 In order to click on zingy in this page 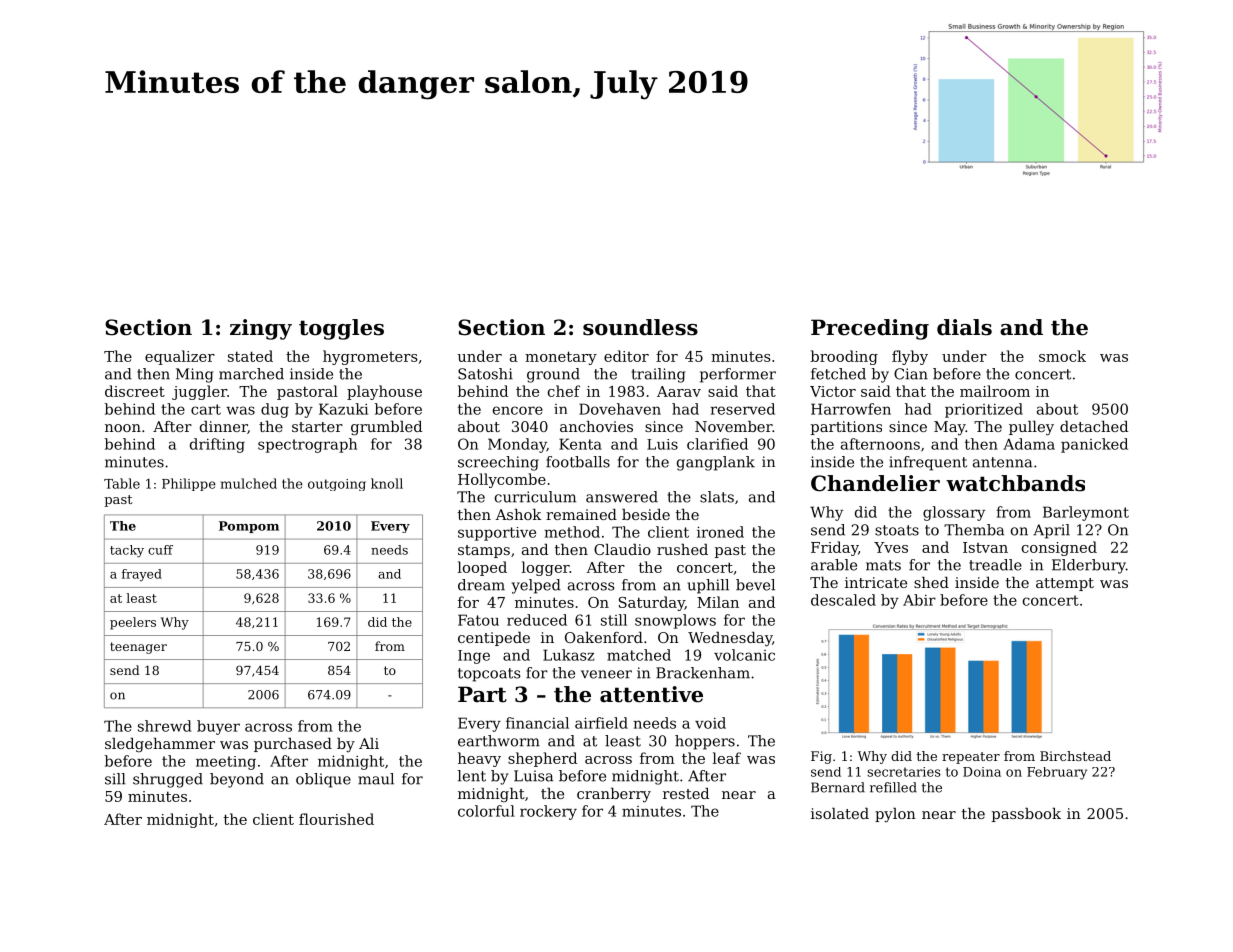, I will do `click(261, 329)`.
